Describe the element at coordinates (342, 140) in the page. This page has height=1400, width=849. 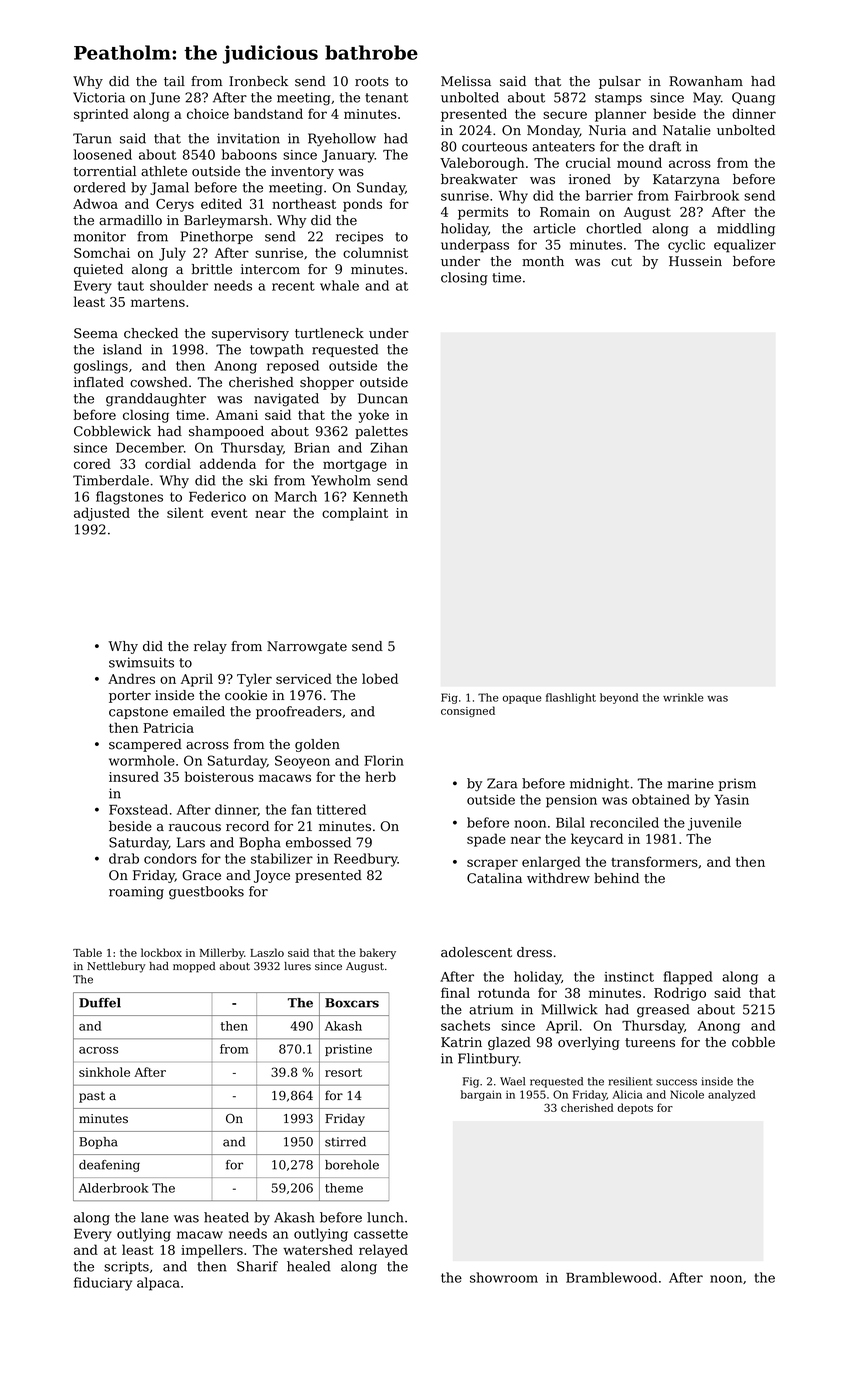
I see `Ryehollow` at that location.
